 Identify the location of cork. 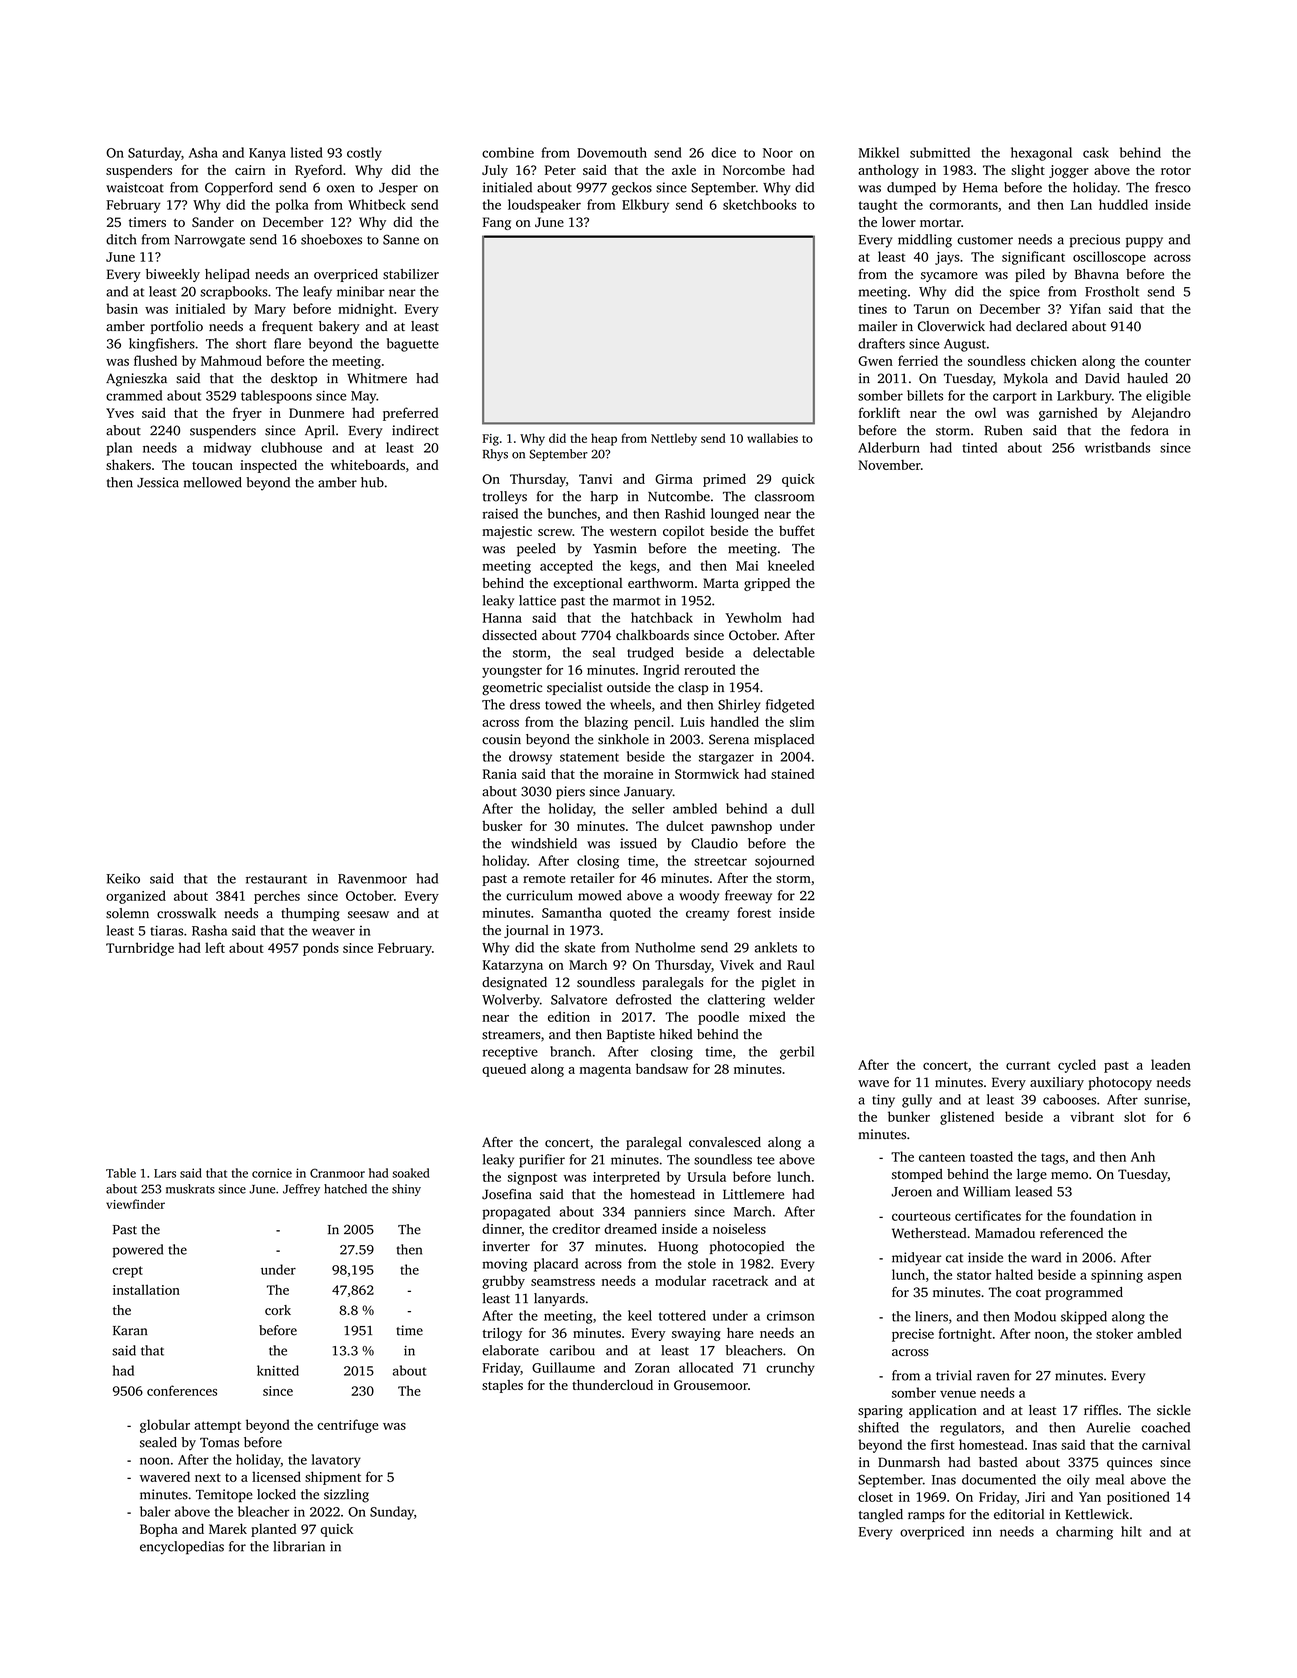
(278, 1310).
